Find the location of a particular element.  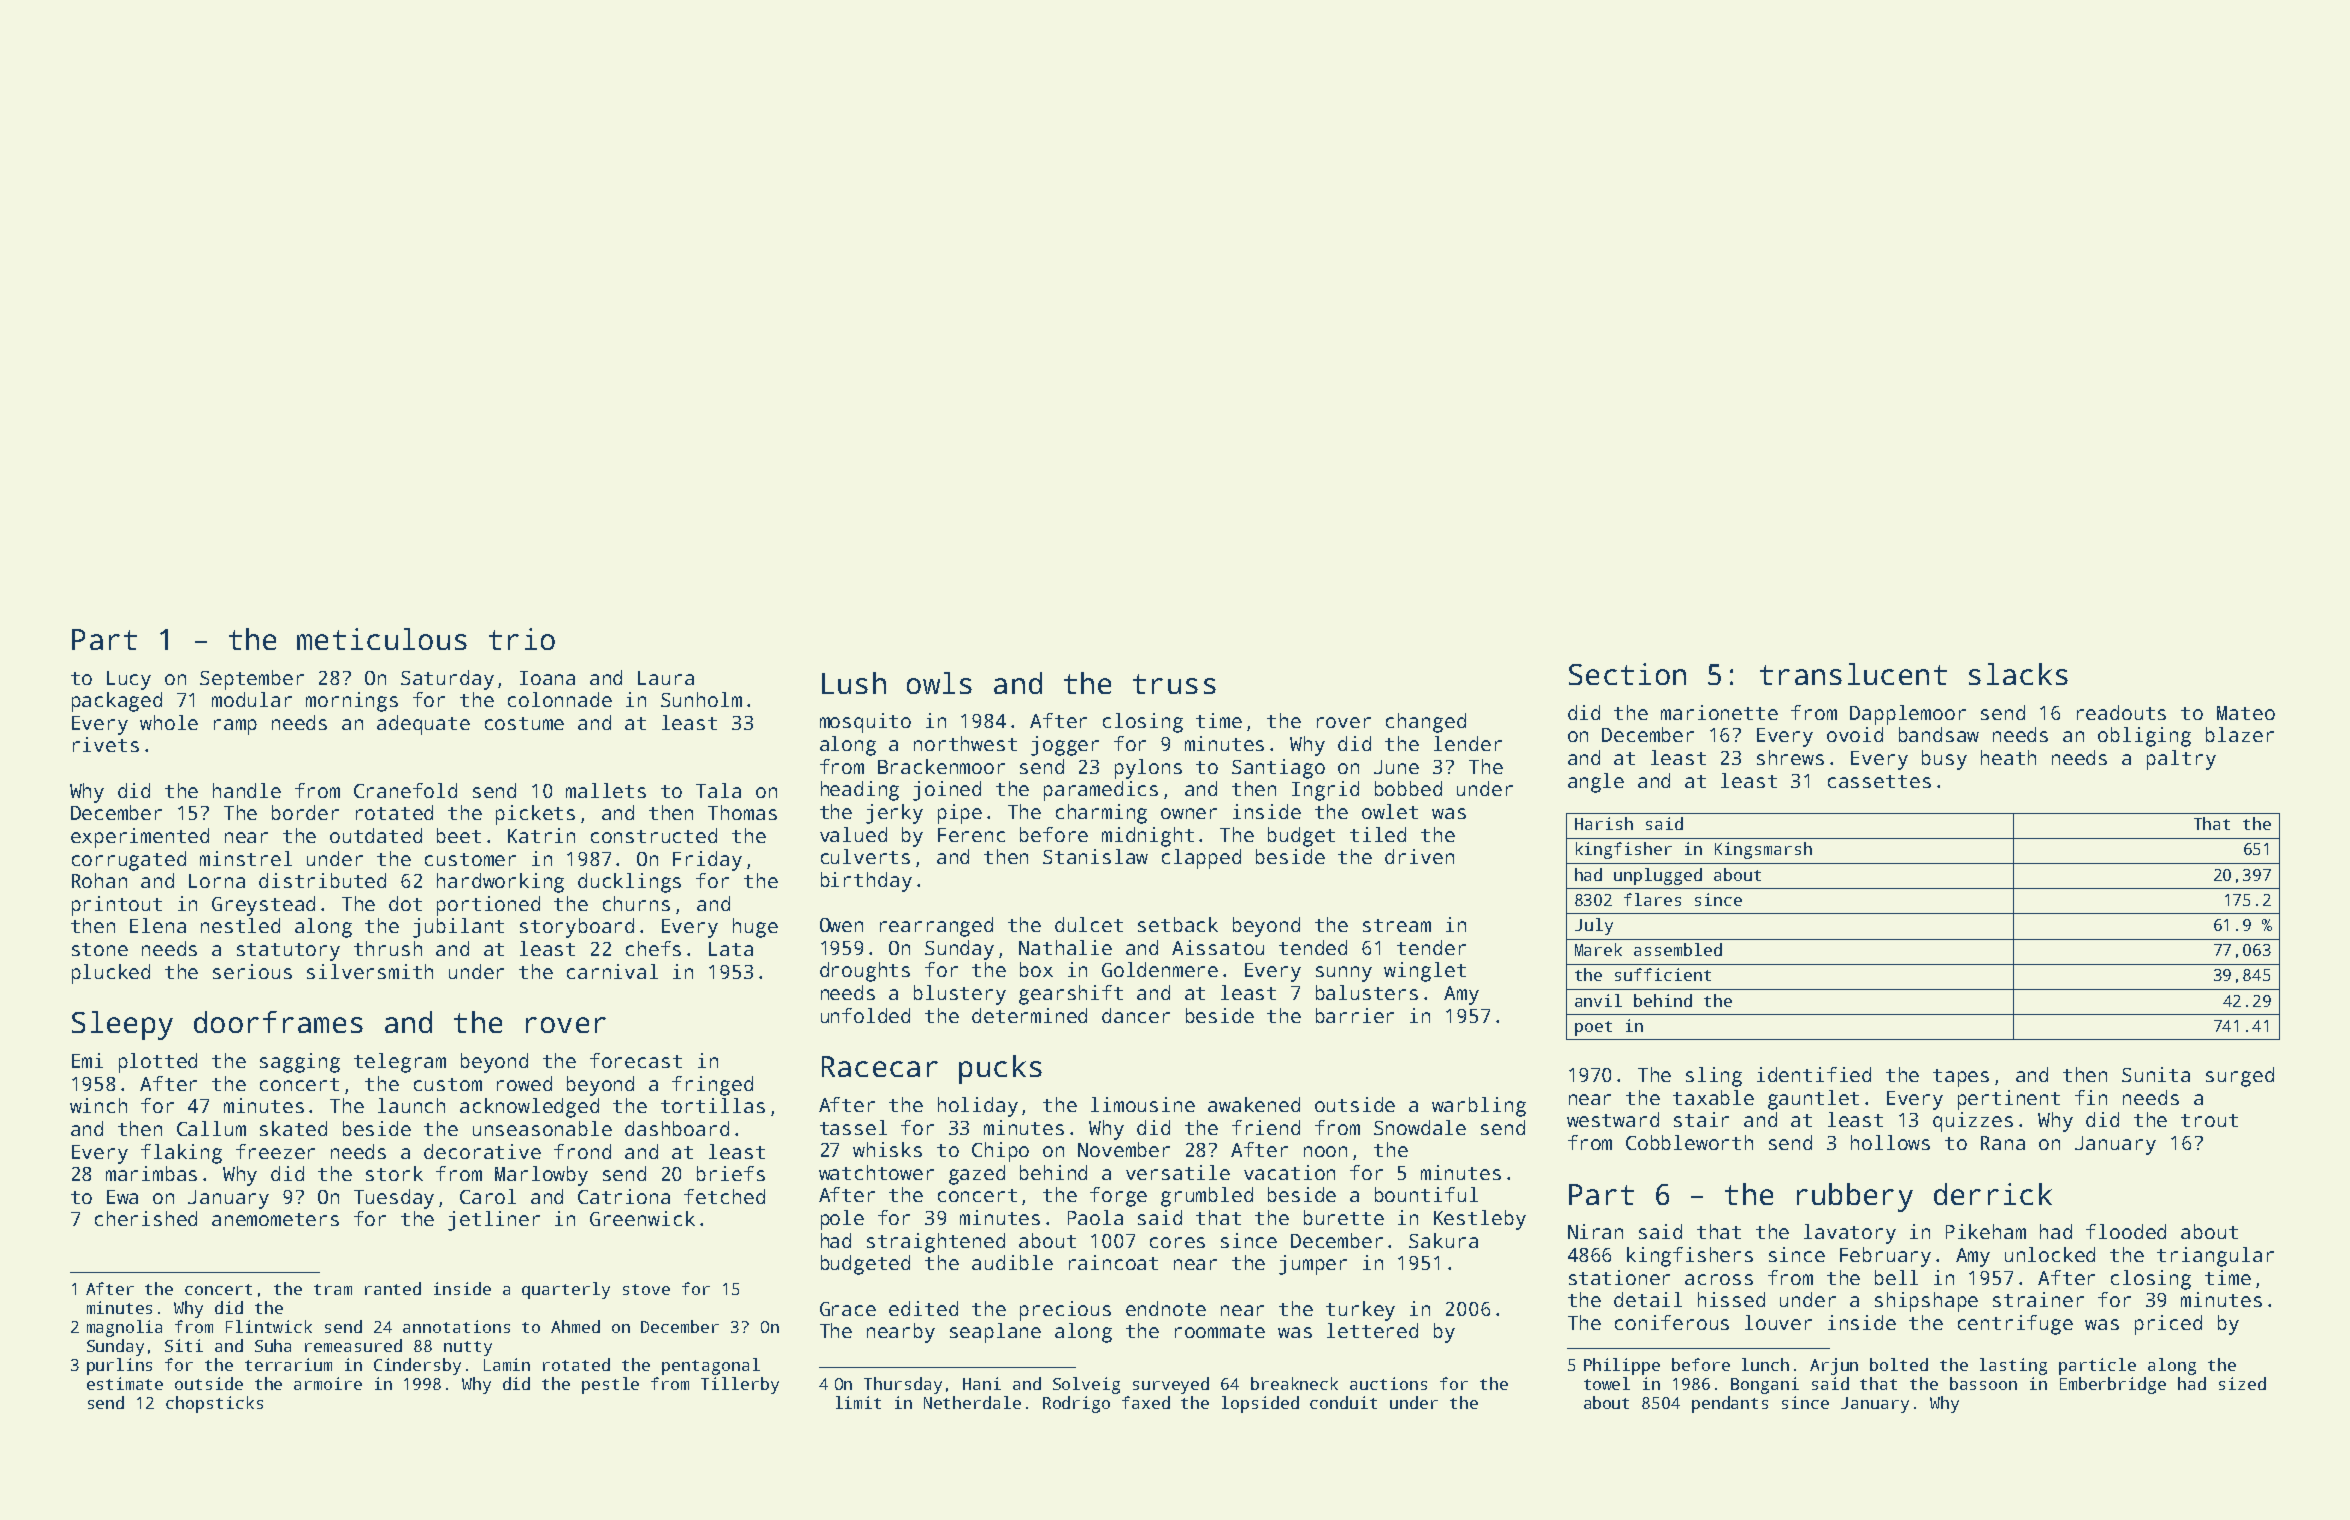

meticulous is located at coordinates (382, 639).
